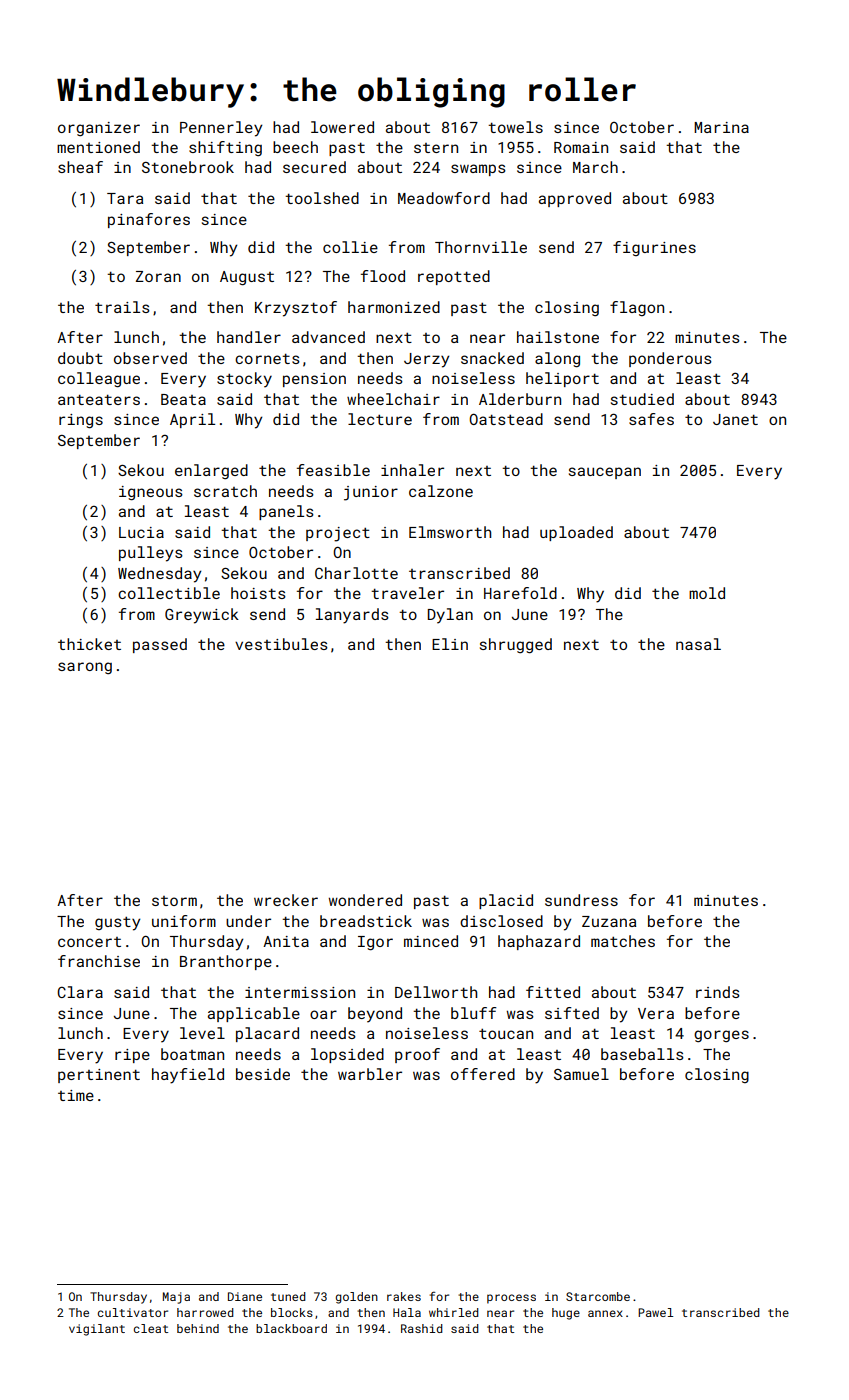 The height and width of the screenshot is (1400, 849). Describe the element at coordinates (707, 593) in the screenshot. I see `mold` at that location.
